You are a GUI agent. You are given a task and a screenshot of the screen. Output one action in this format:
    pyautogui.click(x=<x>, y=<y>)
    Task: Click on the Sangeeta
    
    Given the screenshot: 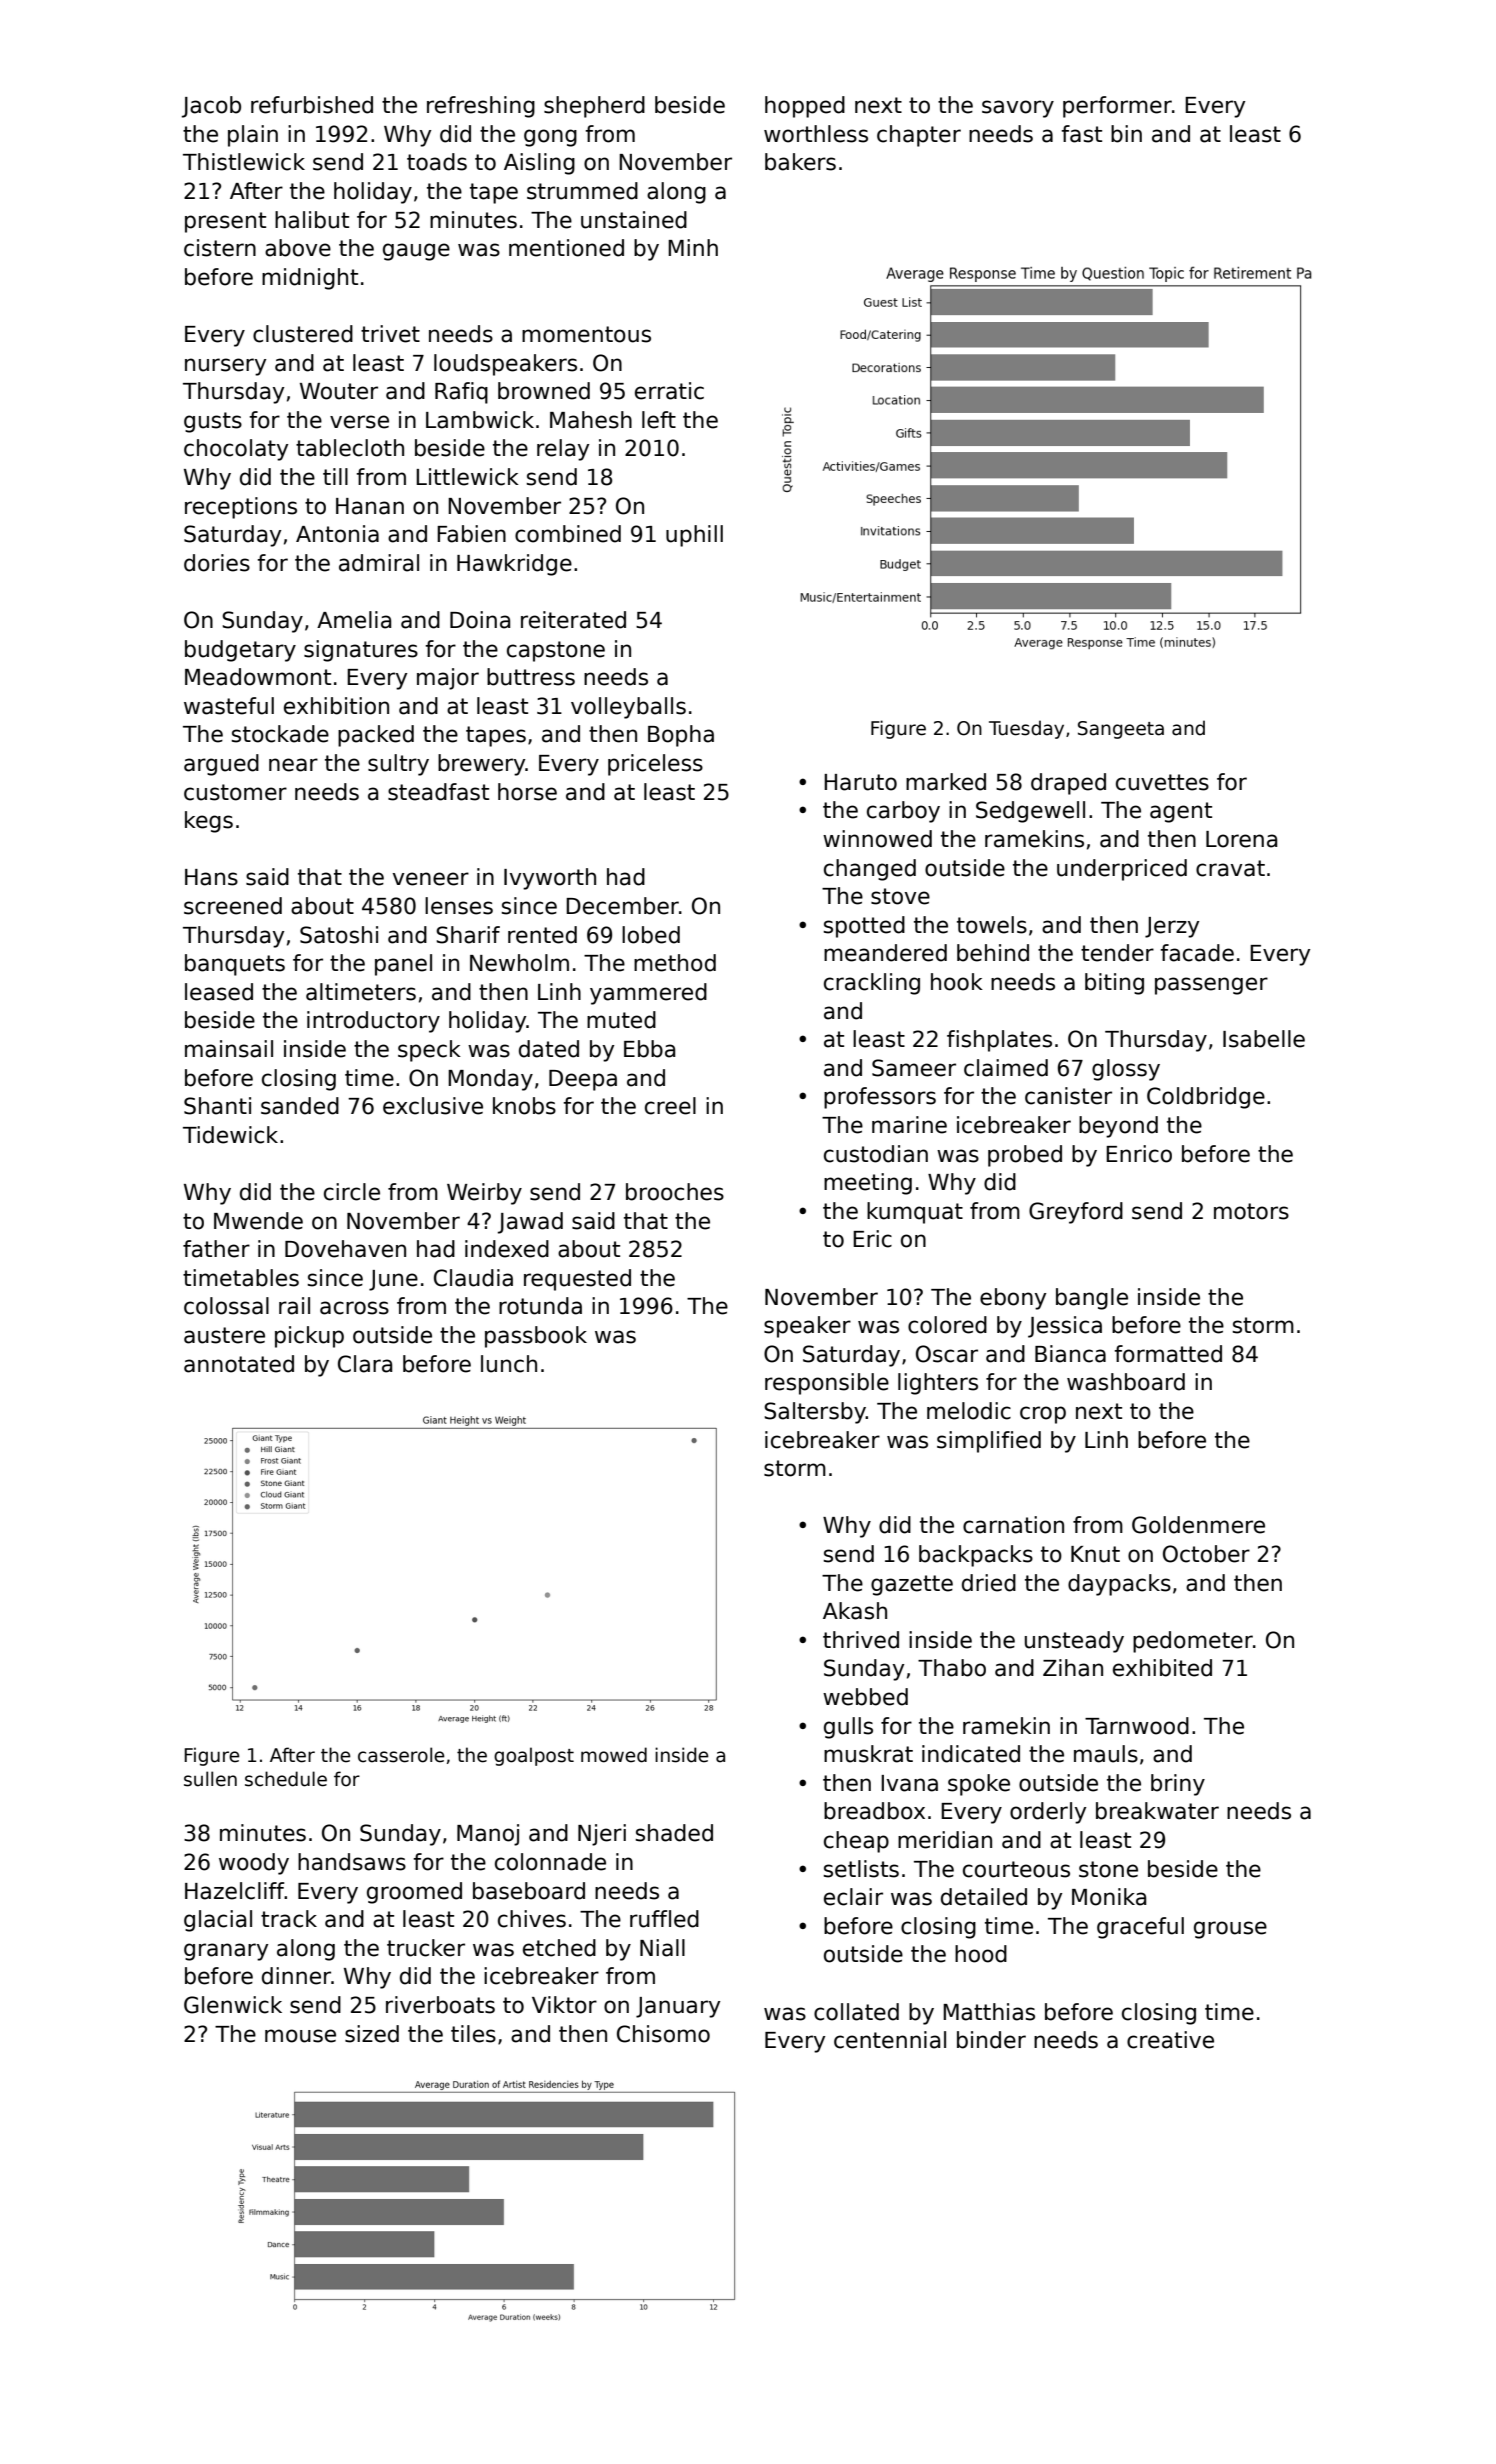 What is the action you would take?
    pyautogui.click(x=1121, y=730)
